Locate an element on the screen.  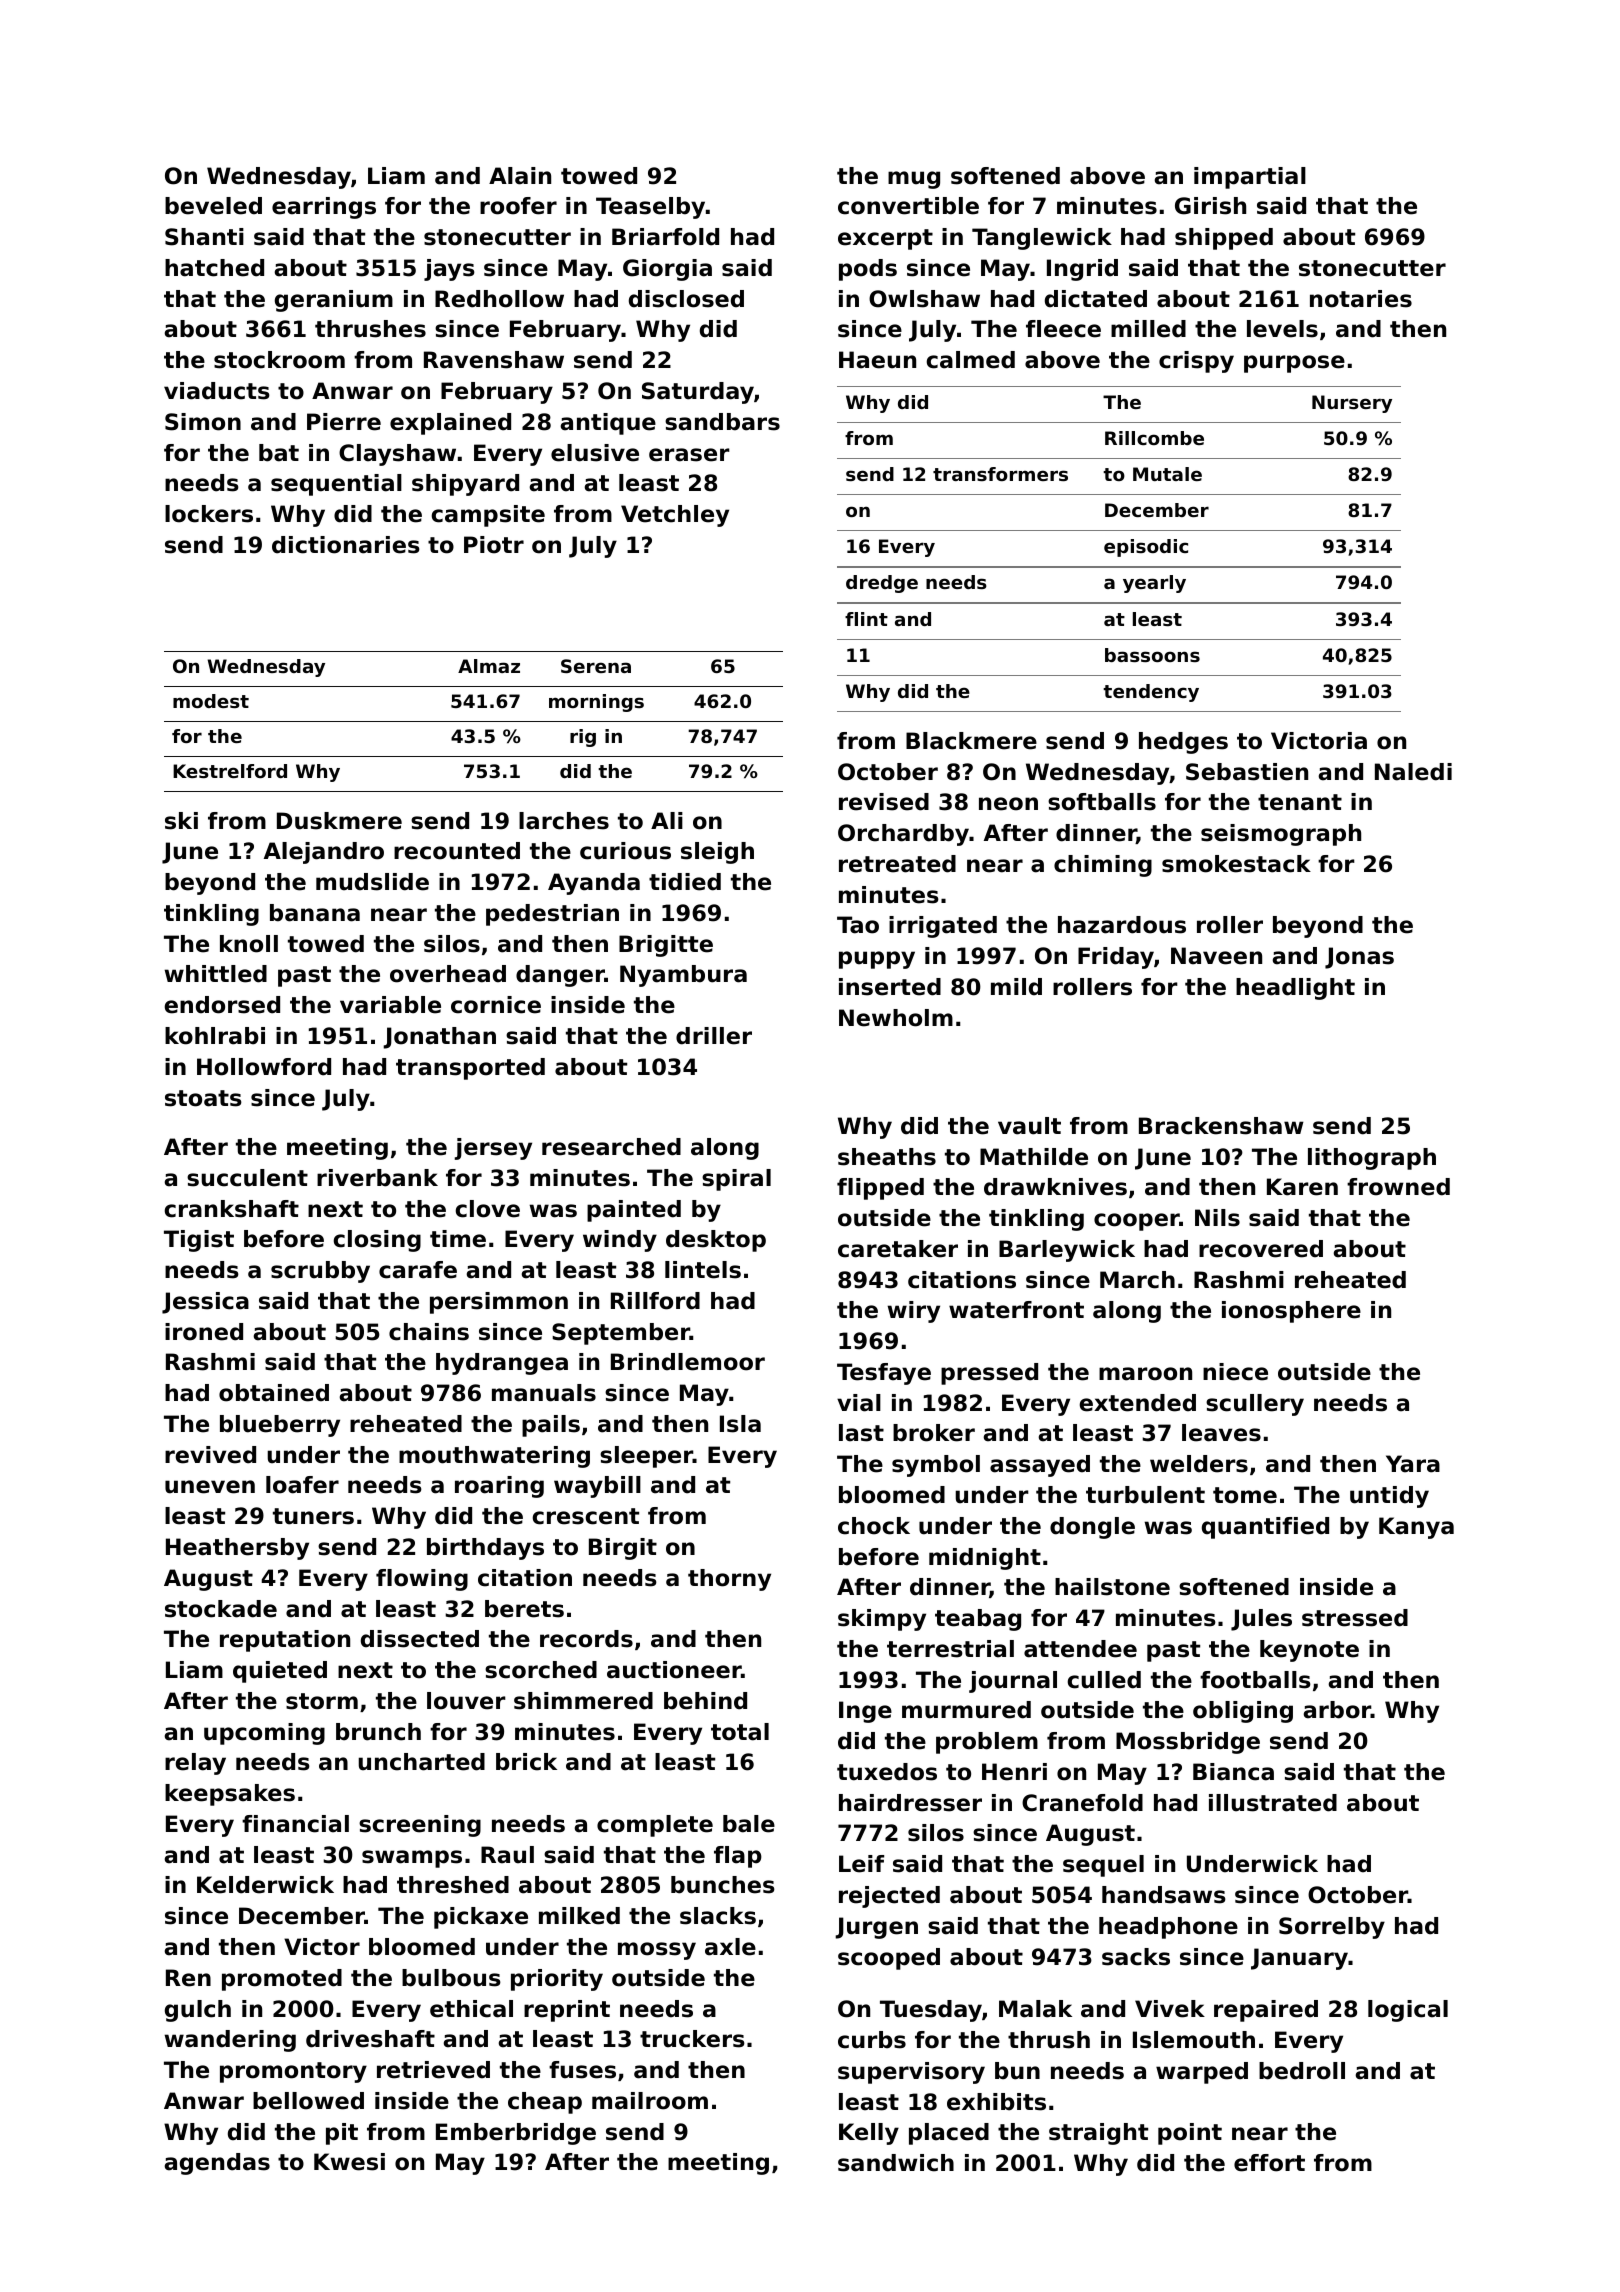
Vetchley is located at coordinates (675, 516).
